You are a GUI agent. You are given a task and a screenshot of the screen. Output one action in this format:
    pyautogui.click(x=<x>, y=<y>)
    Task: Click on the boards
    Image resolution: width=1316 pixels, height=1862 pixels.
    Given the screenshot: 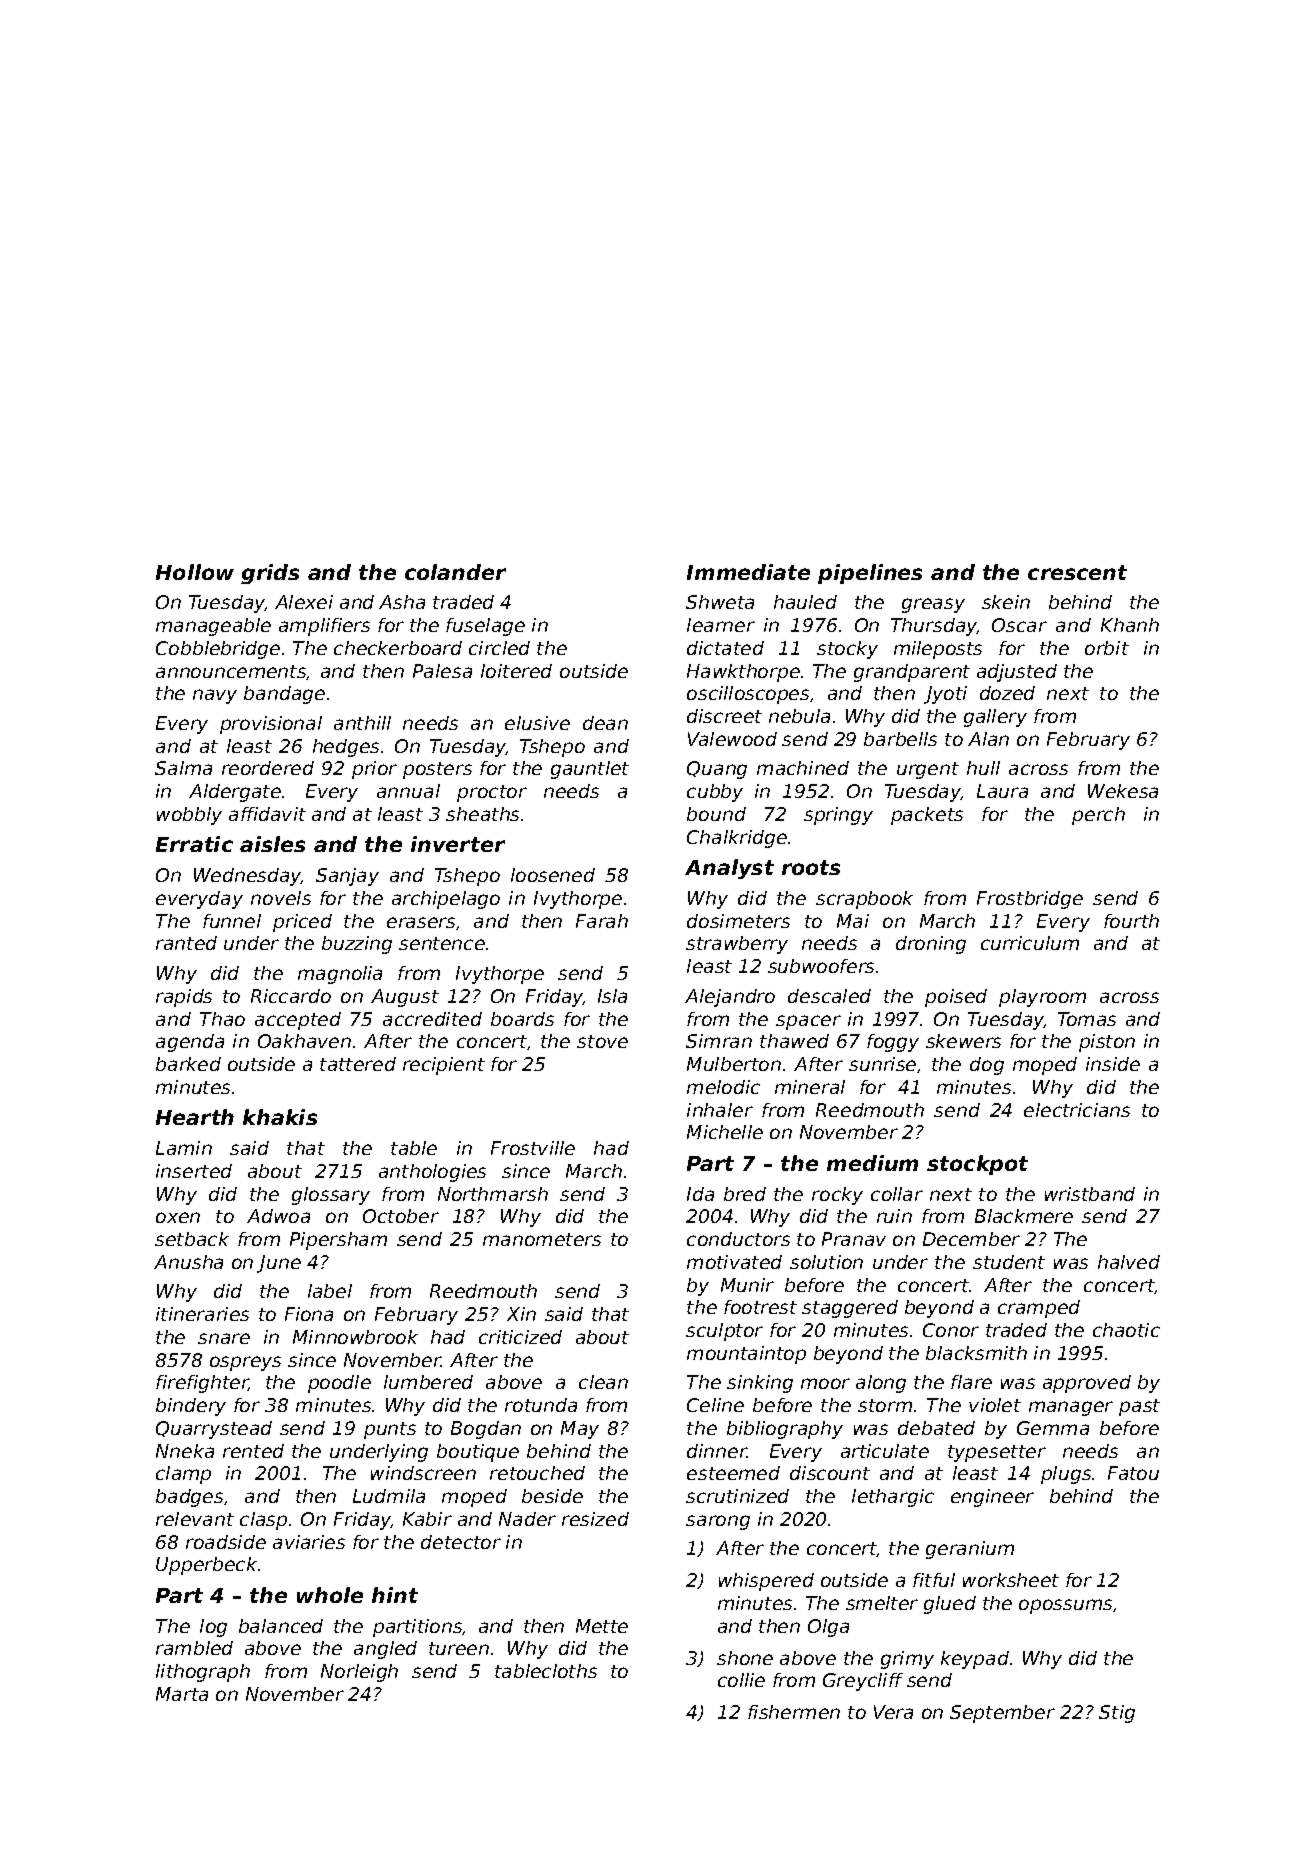 What is the action you would take?
    pyautogui.click(x=522, y=1019)
